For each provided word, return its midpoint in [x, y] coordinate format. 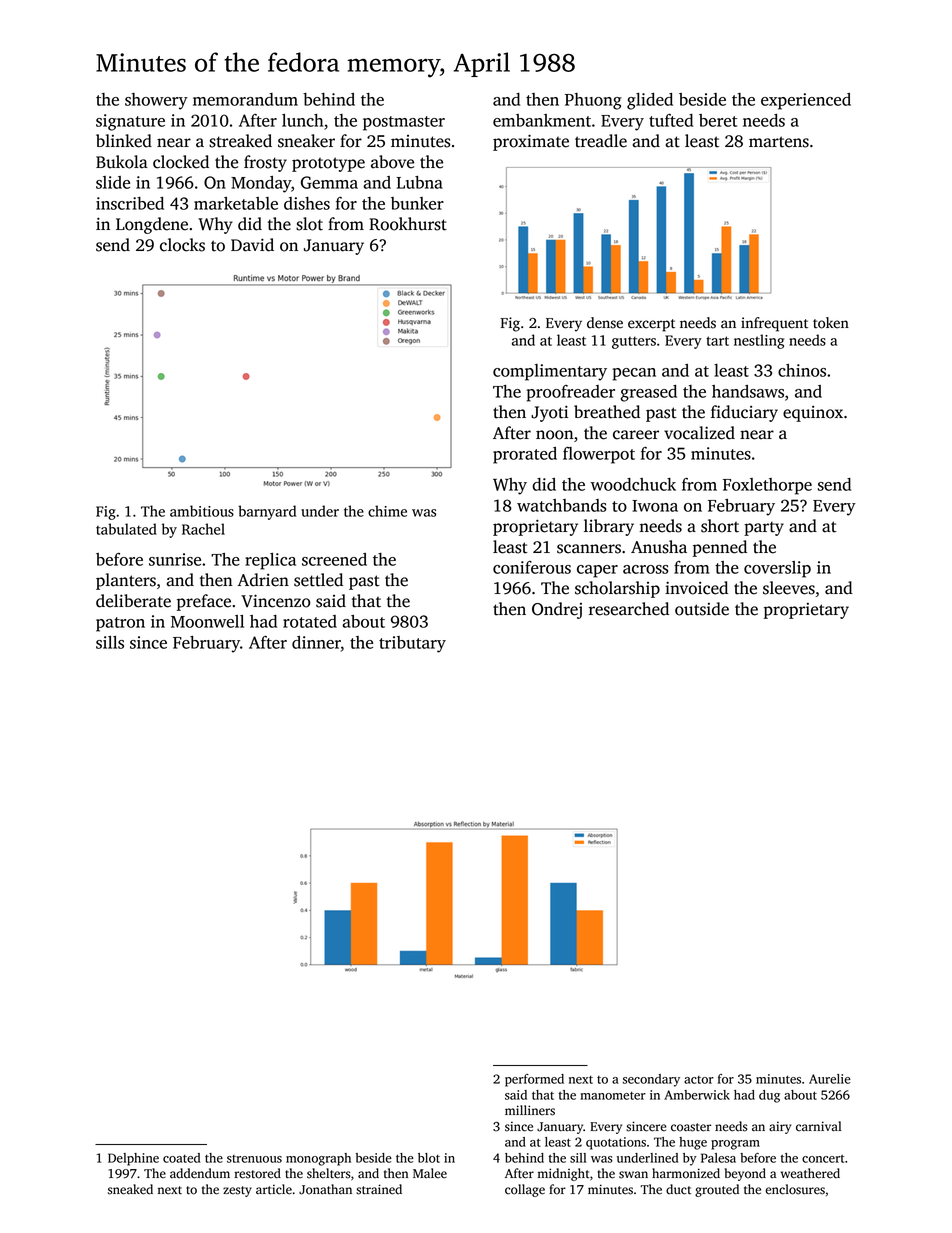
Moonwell [207, 621]
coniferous [532, 567]
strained [379, 1189]
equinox [813, 414]
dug [769, 1096]
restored [257, 1173]
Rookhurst [408, 224]
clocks [182, 245]
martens [779, 142]
